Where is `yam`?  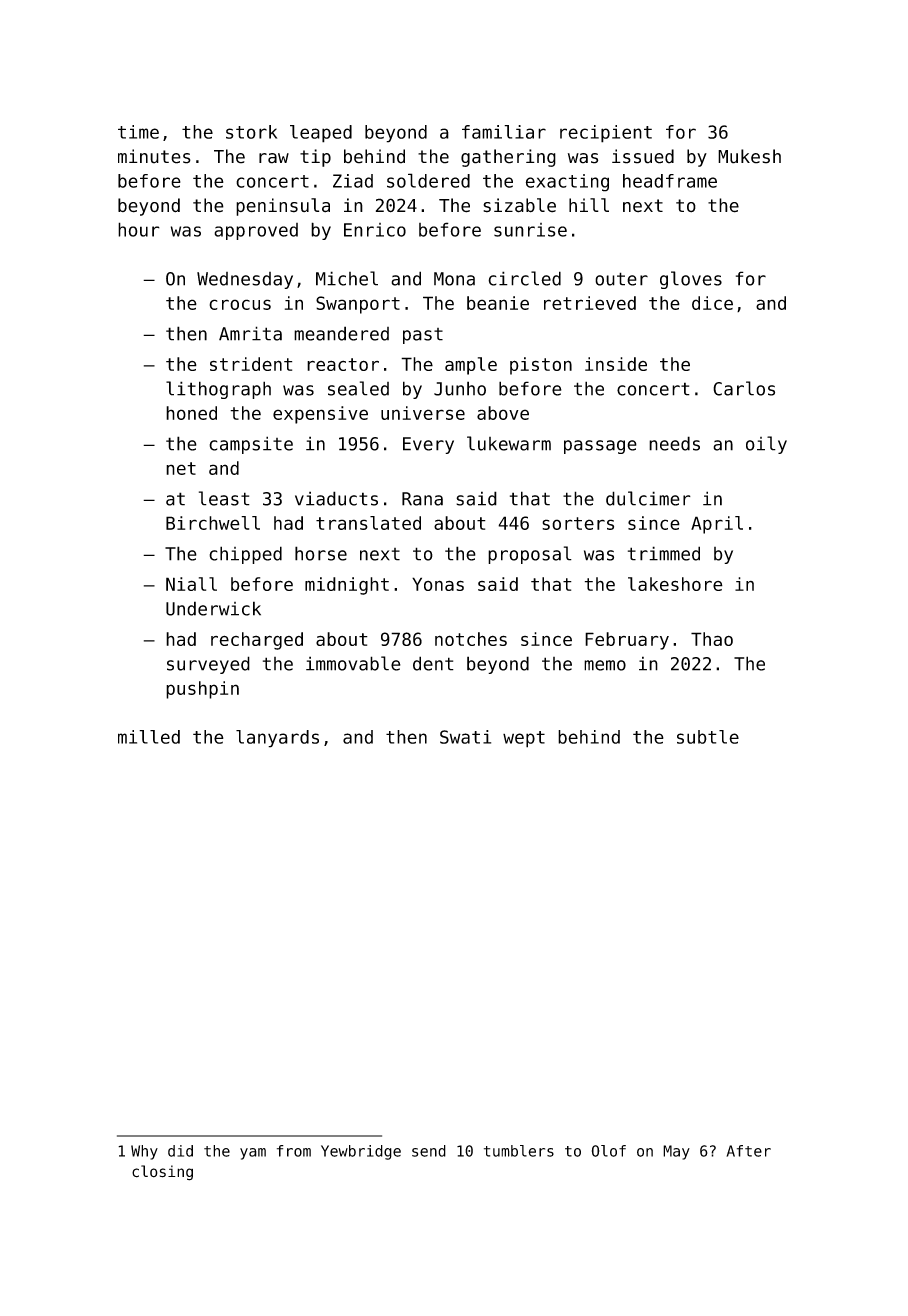
yam is located at coordinates (253, 1154).
